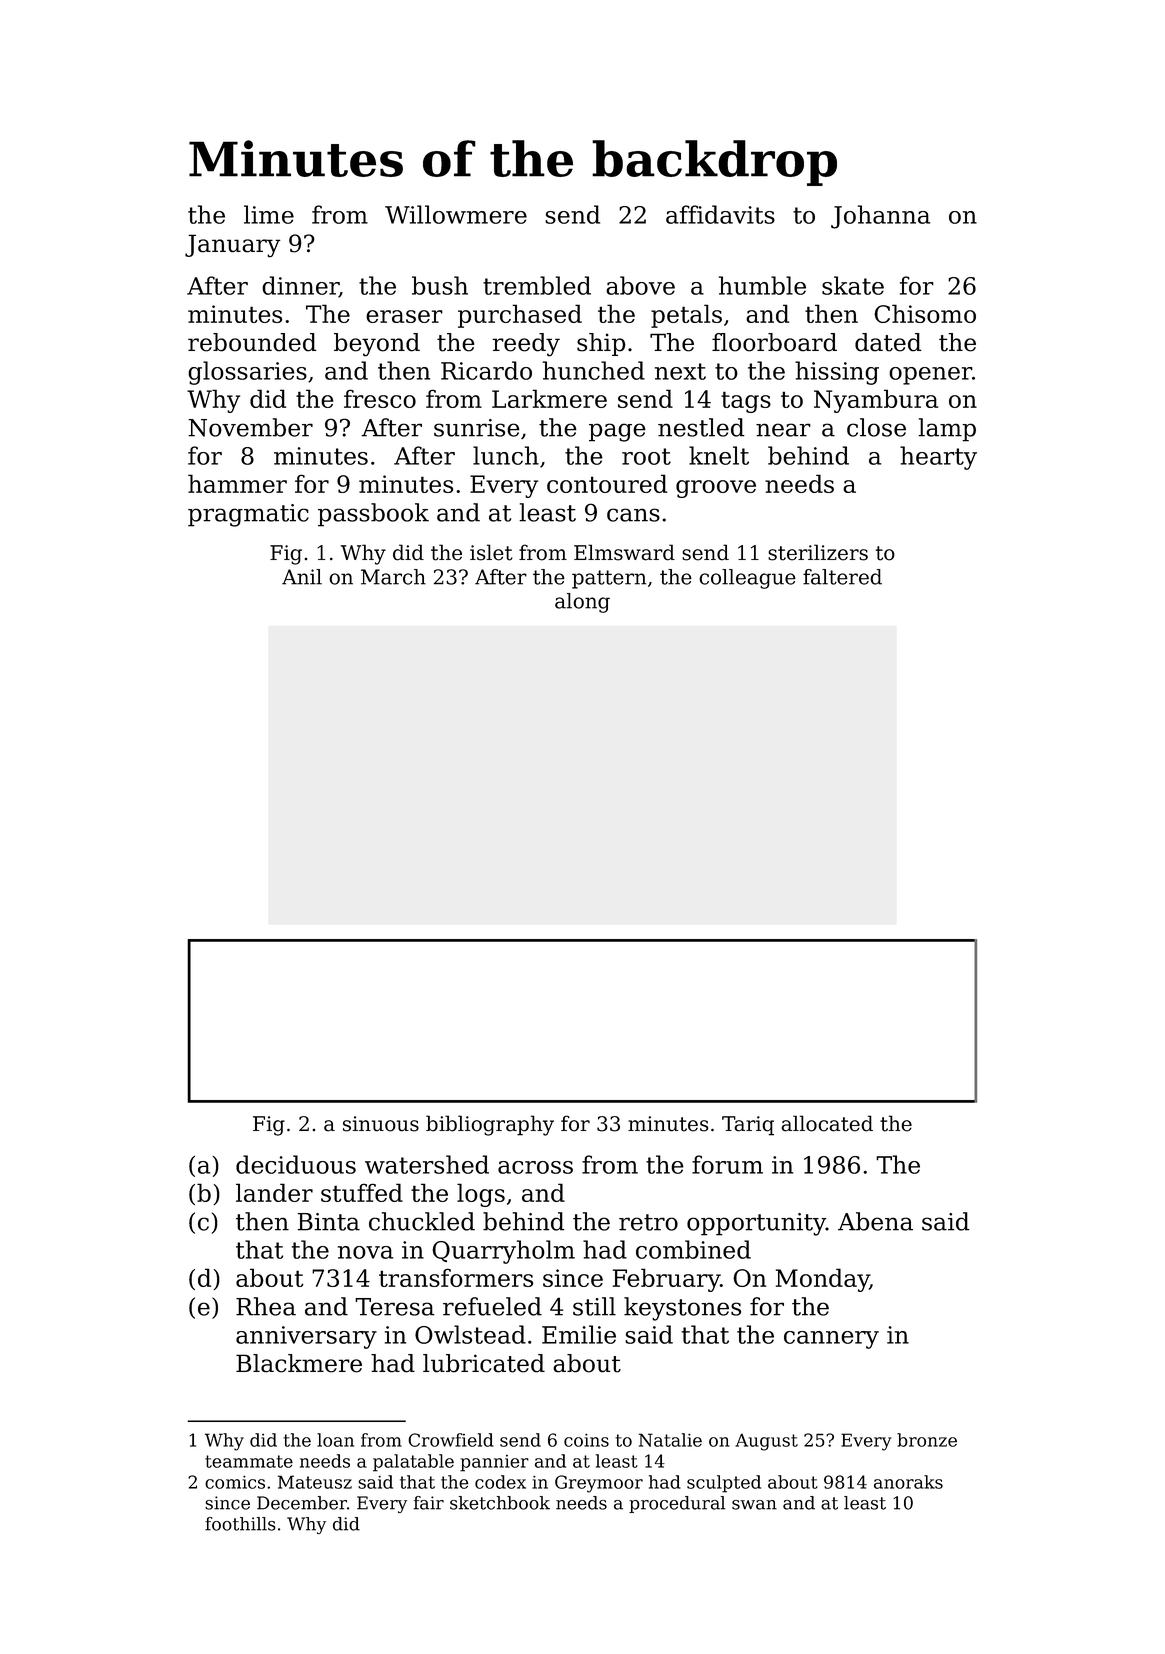 The width and height of the image is (1165, 1654). Describe the element at coordinates (827, 1123) in the image. I see `allocated` at that location.
